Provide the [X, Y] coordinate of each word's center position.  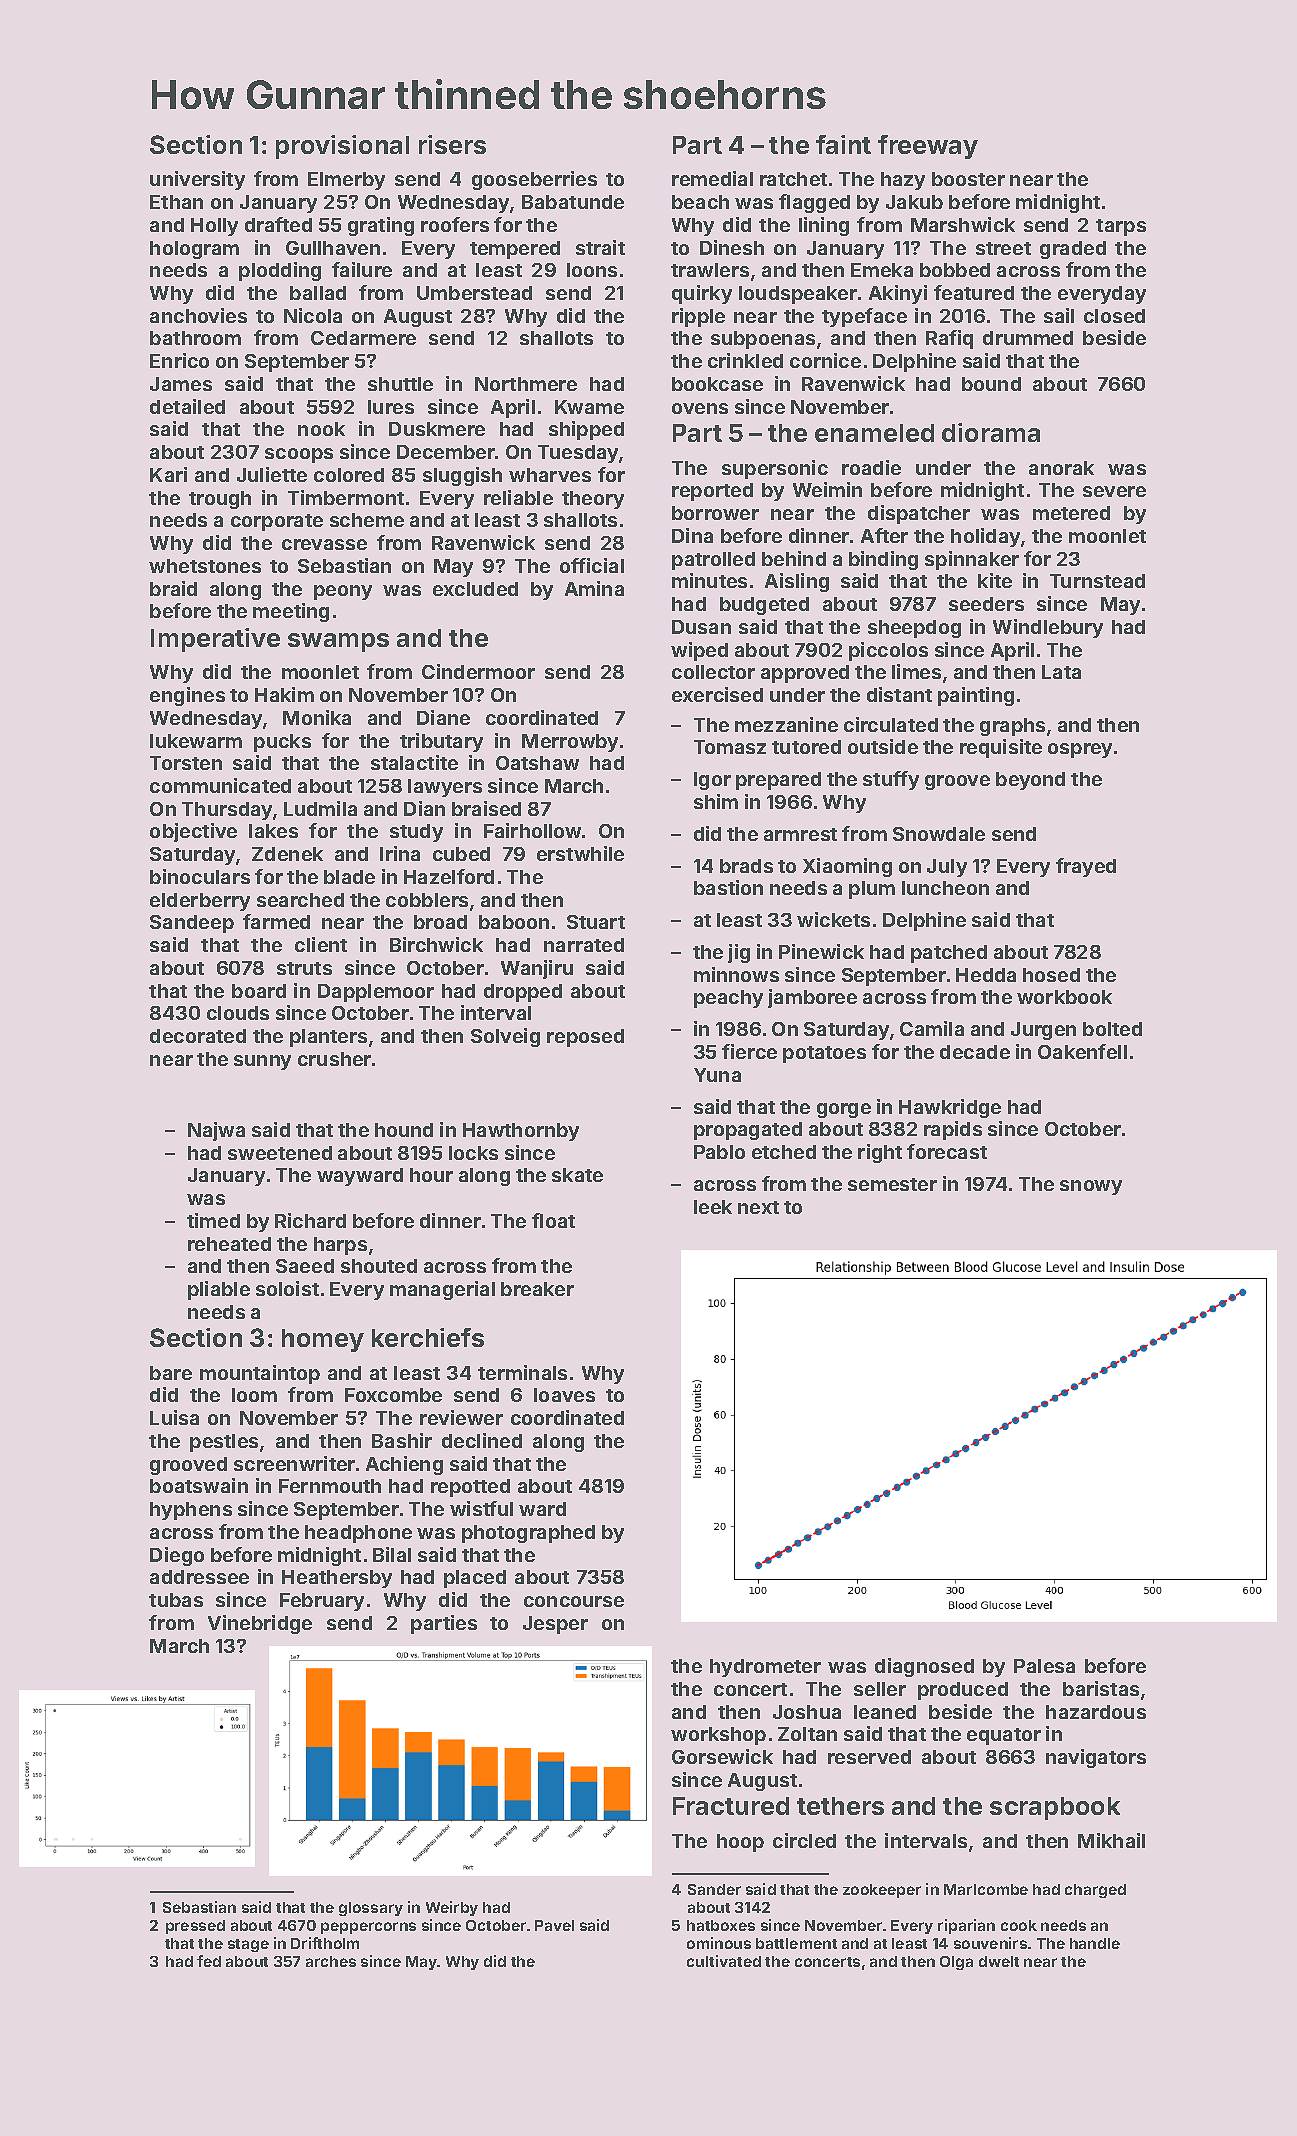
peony [343, 592]
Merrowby [570, 743]
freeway [928, 147]
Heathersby [337, 1579]
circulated [891, 724]
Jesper [555, 1625]
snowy [1091, 1187]
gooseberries [534, 180]
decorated [198, 1036]
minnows [736, 974]
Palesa [1044, 1666]
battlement [796, 1943]
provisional [342, 147]
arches [331, 1961]
